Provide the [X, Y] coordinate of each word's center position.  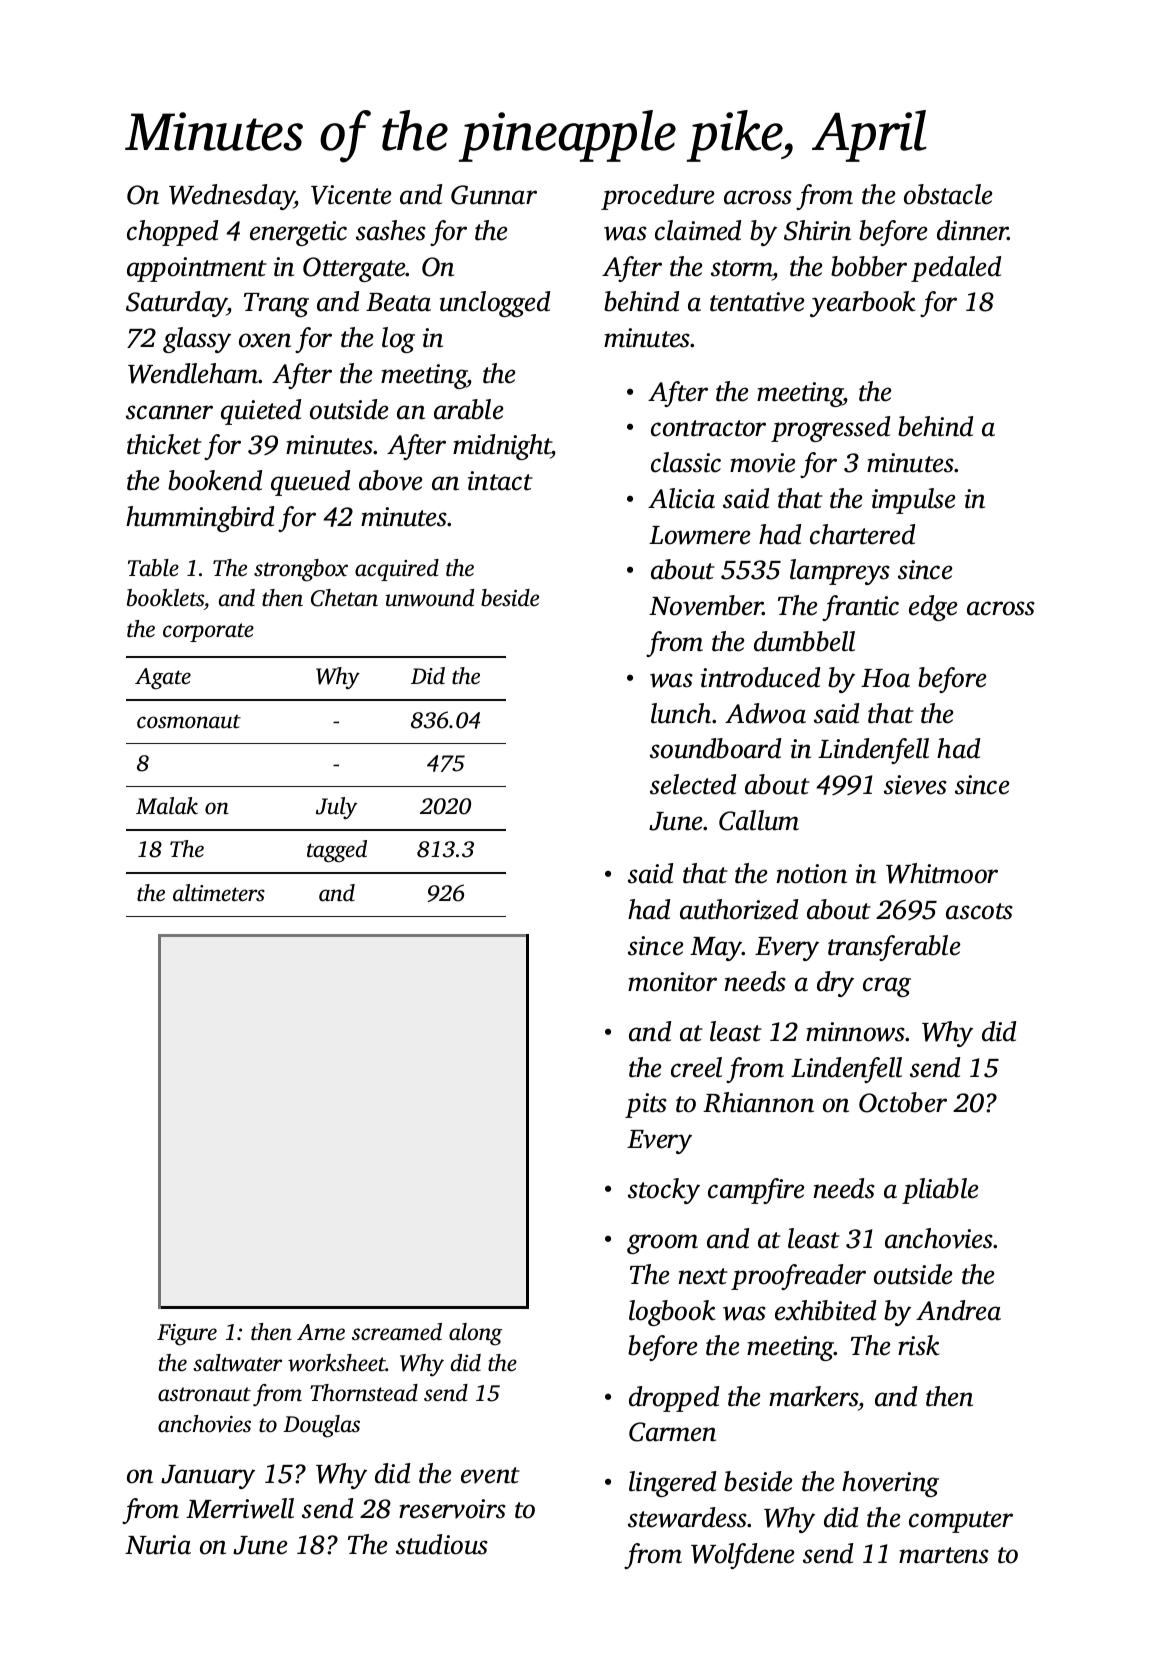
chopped [172, 233]
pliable [940, 1191]
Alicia [681, 498]
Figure [187, 1335]
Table [153, 568]
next [703, 1276]
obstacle [948, 194]
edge [933, 608]
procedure [658, 197]
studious [442, 1544]
